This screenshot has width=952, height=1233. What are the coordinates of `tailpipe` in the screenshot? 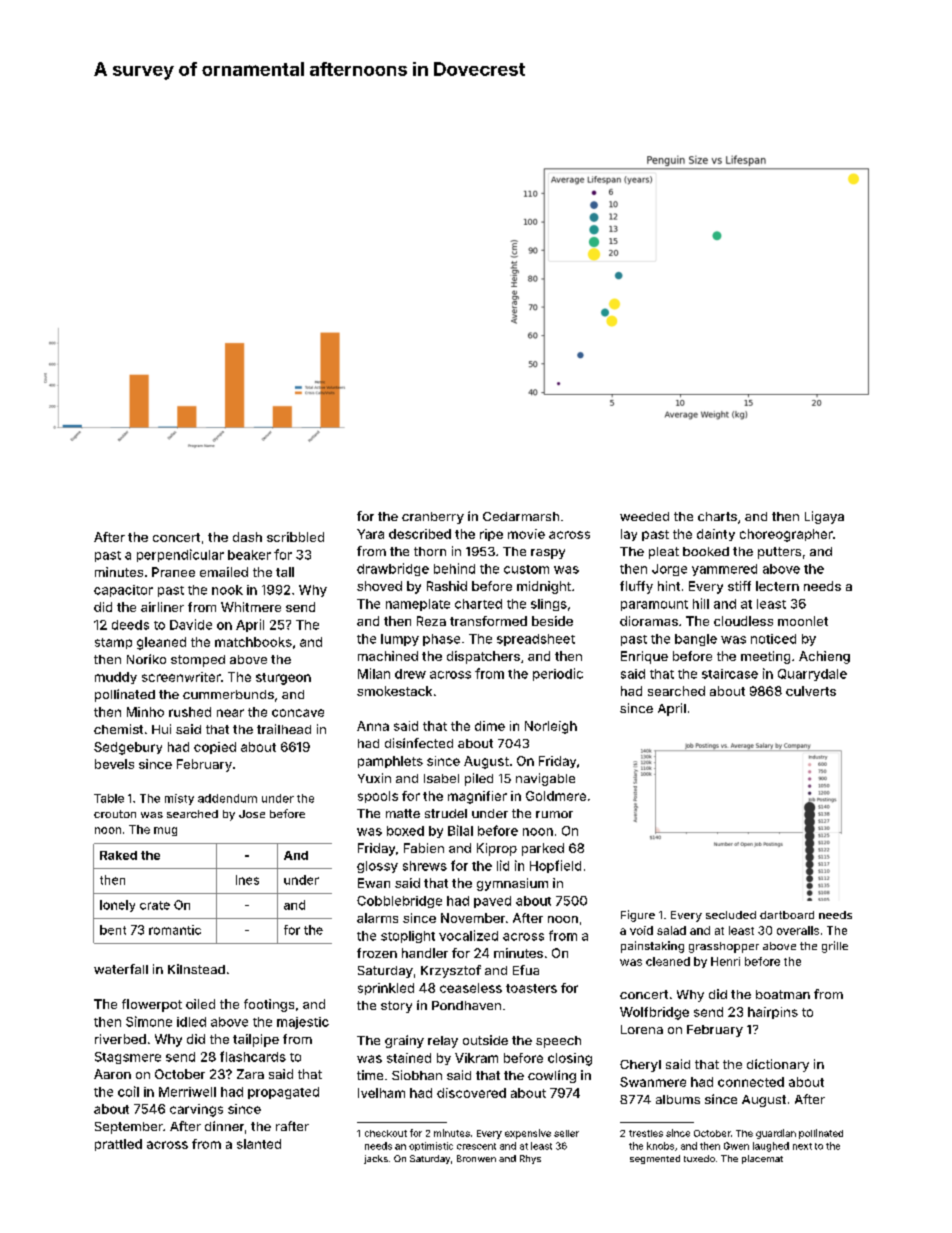 It's located at (256, 1040).
